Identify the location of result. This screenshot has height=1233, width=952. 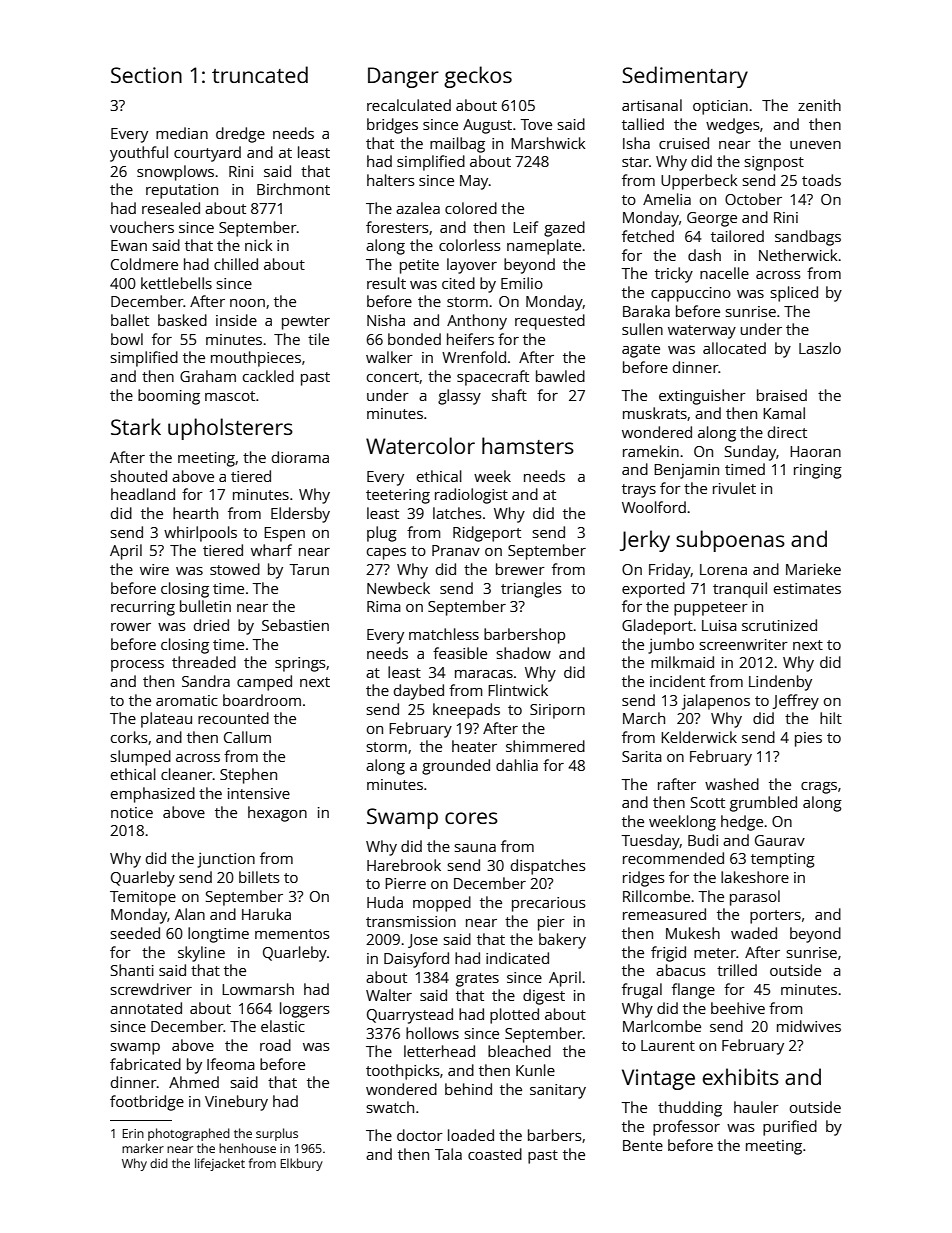
(386, 283).
